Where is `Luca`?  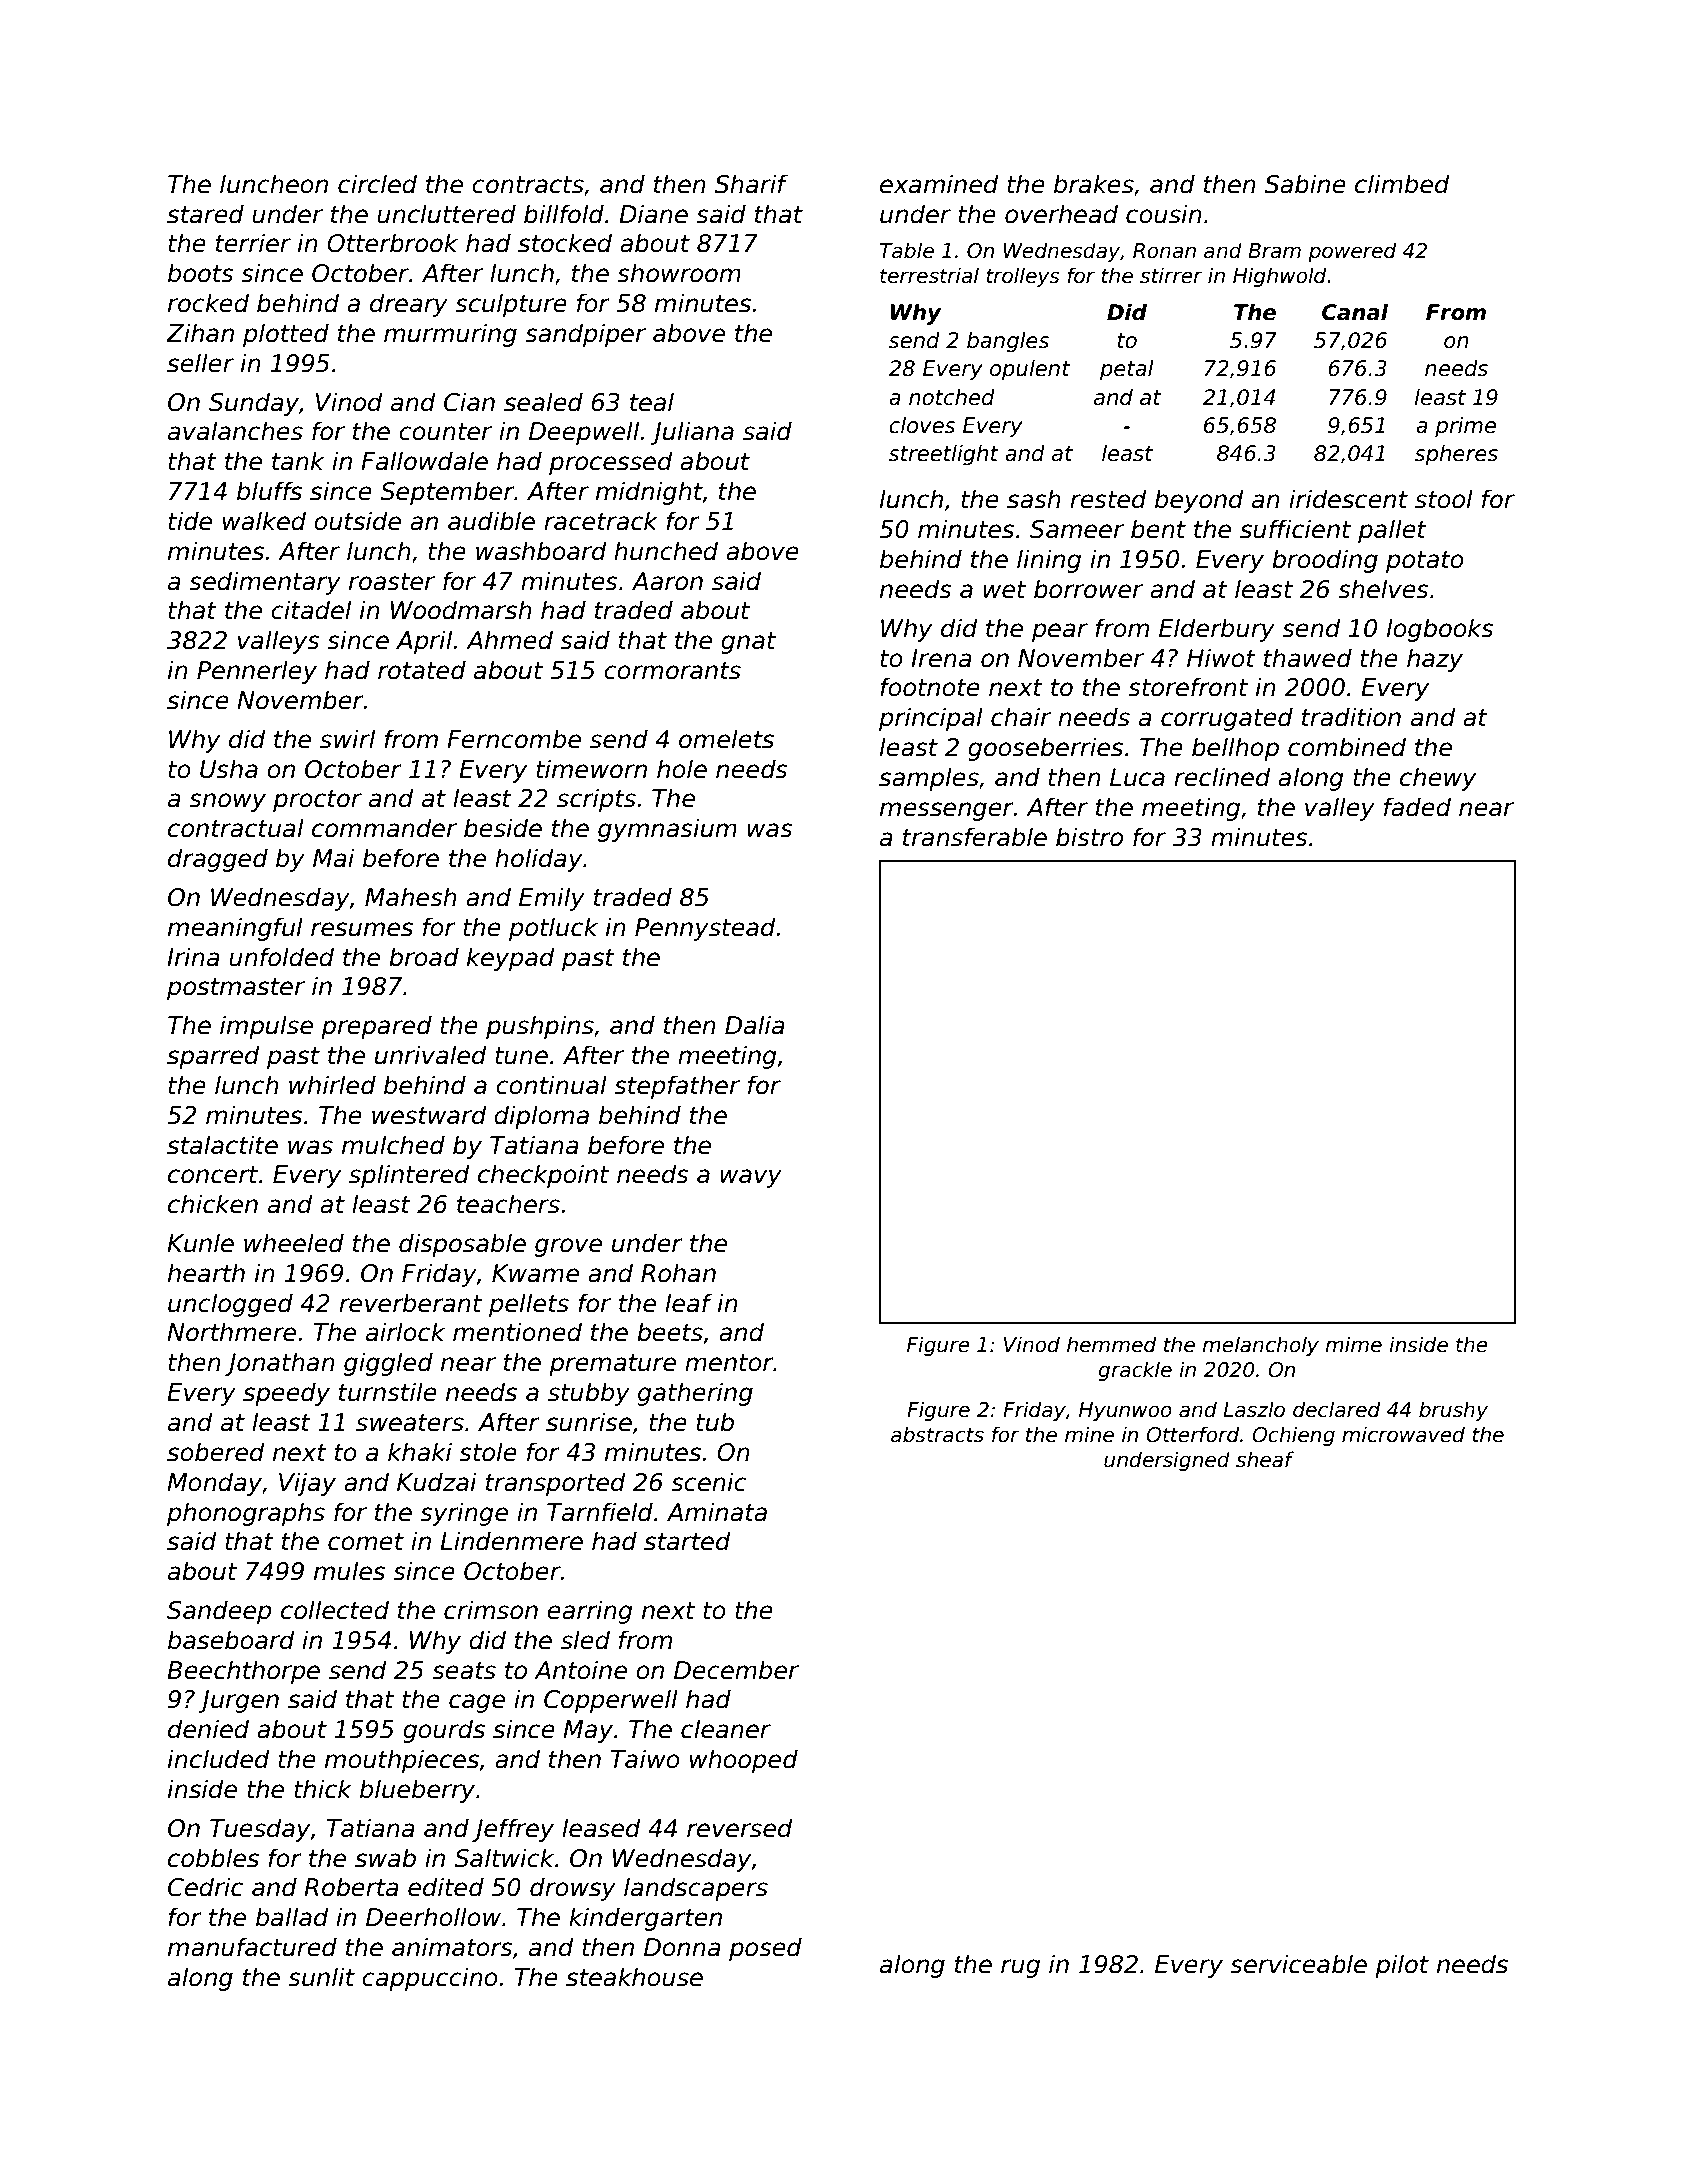
Luca is located at coordinates (1137, 777).
